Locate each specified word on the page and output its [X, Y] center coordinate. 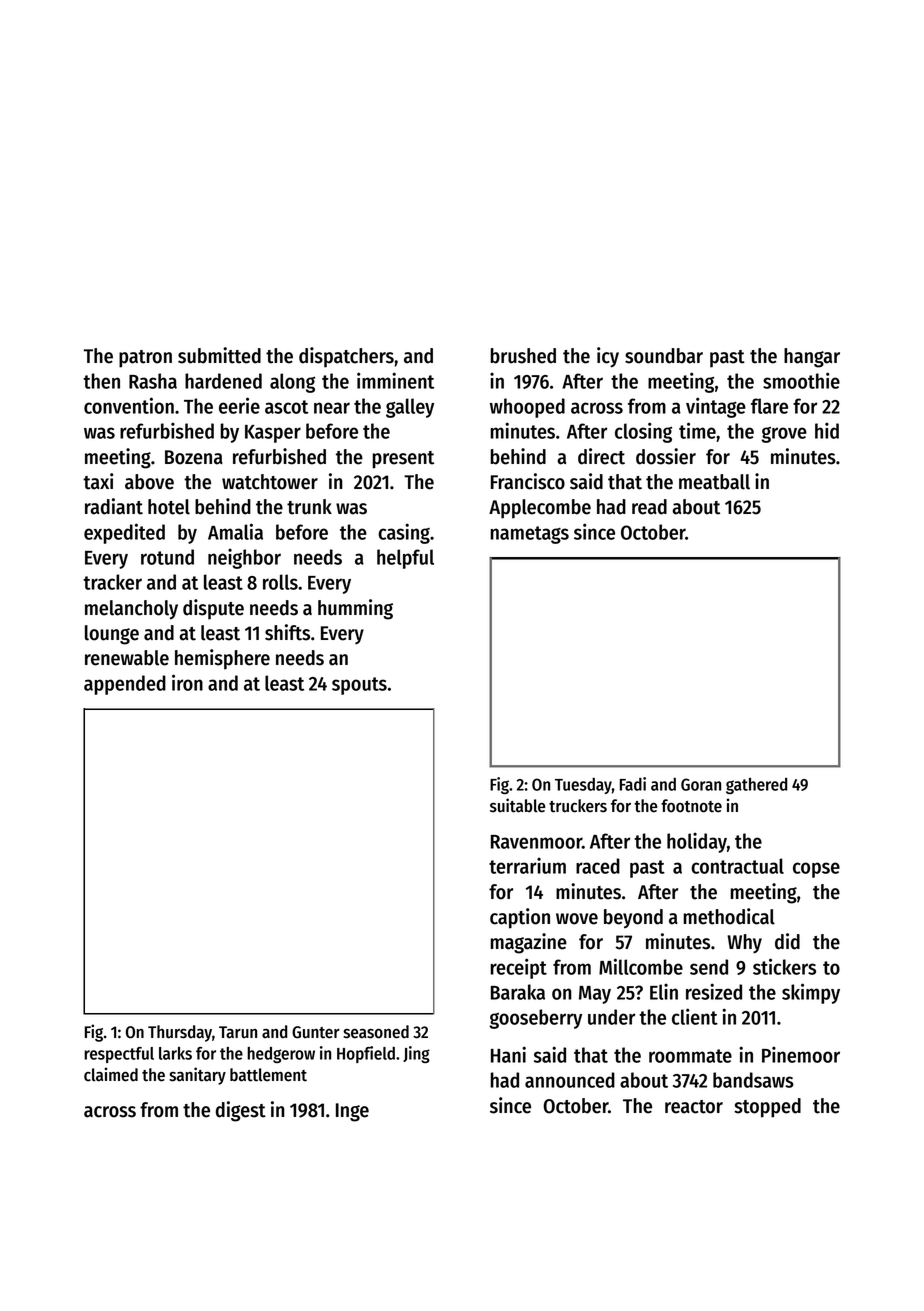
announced [570, 1080]
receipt [518, 968]
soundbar [664, 356]
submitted [219, 355]
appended [125, 685]
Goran [701, 784]
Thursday [180, 1033]
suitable [517, 805]
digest [241, 1111]
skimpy [811, 993]
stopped [767, 1108]
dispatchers [346, 357]
